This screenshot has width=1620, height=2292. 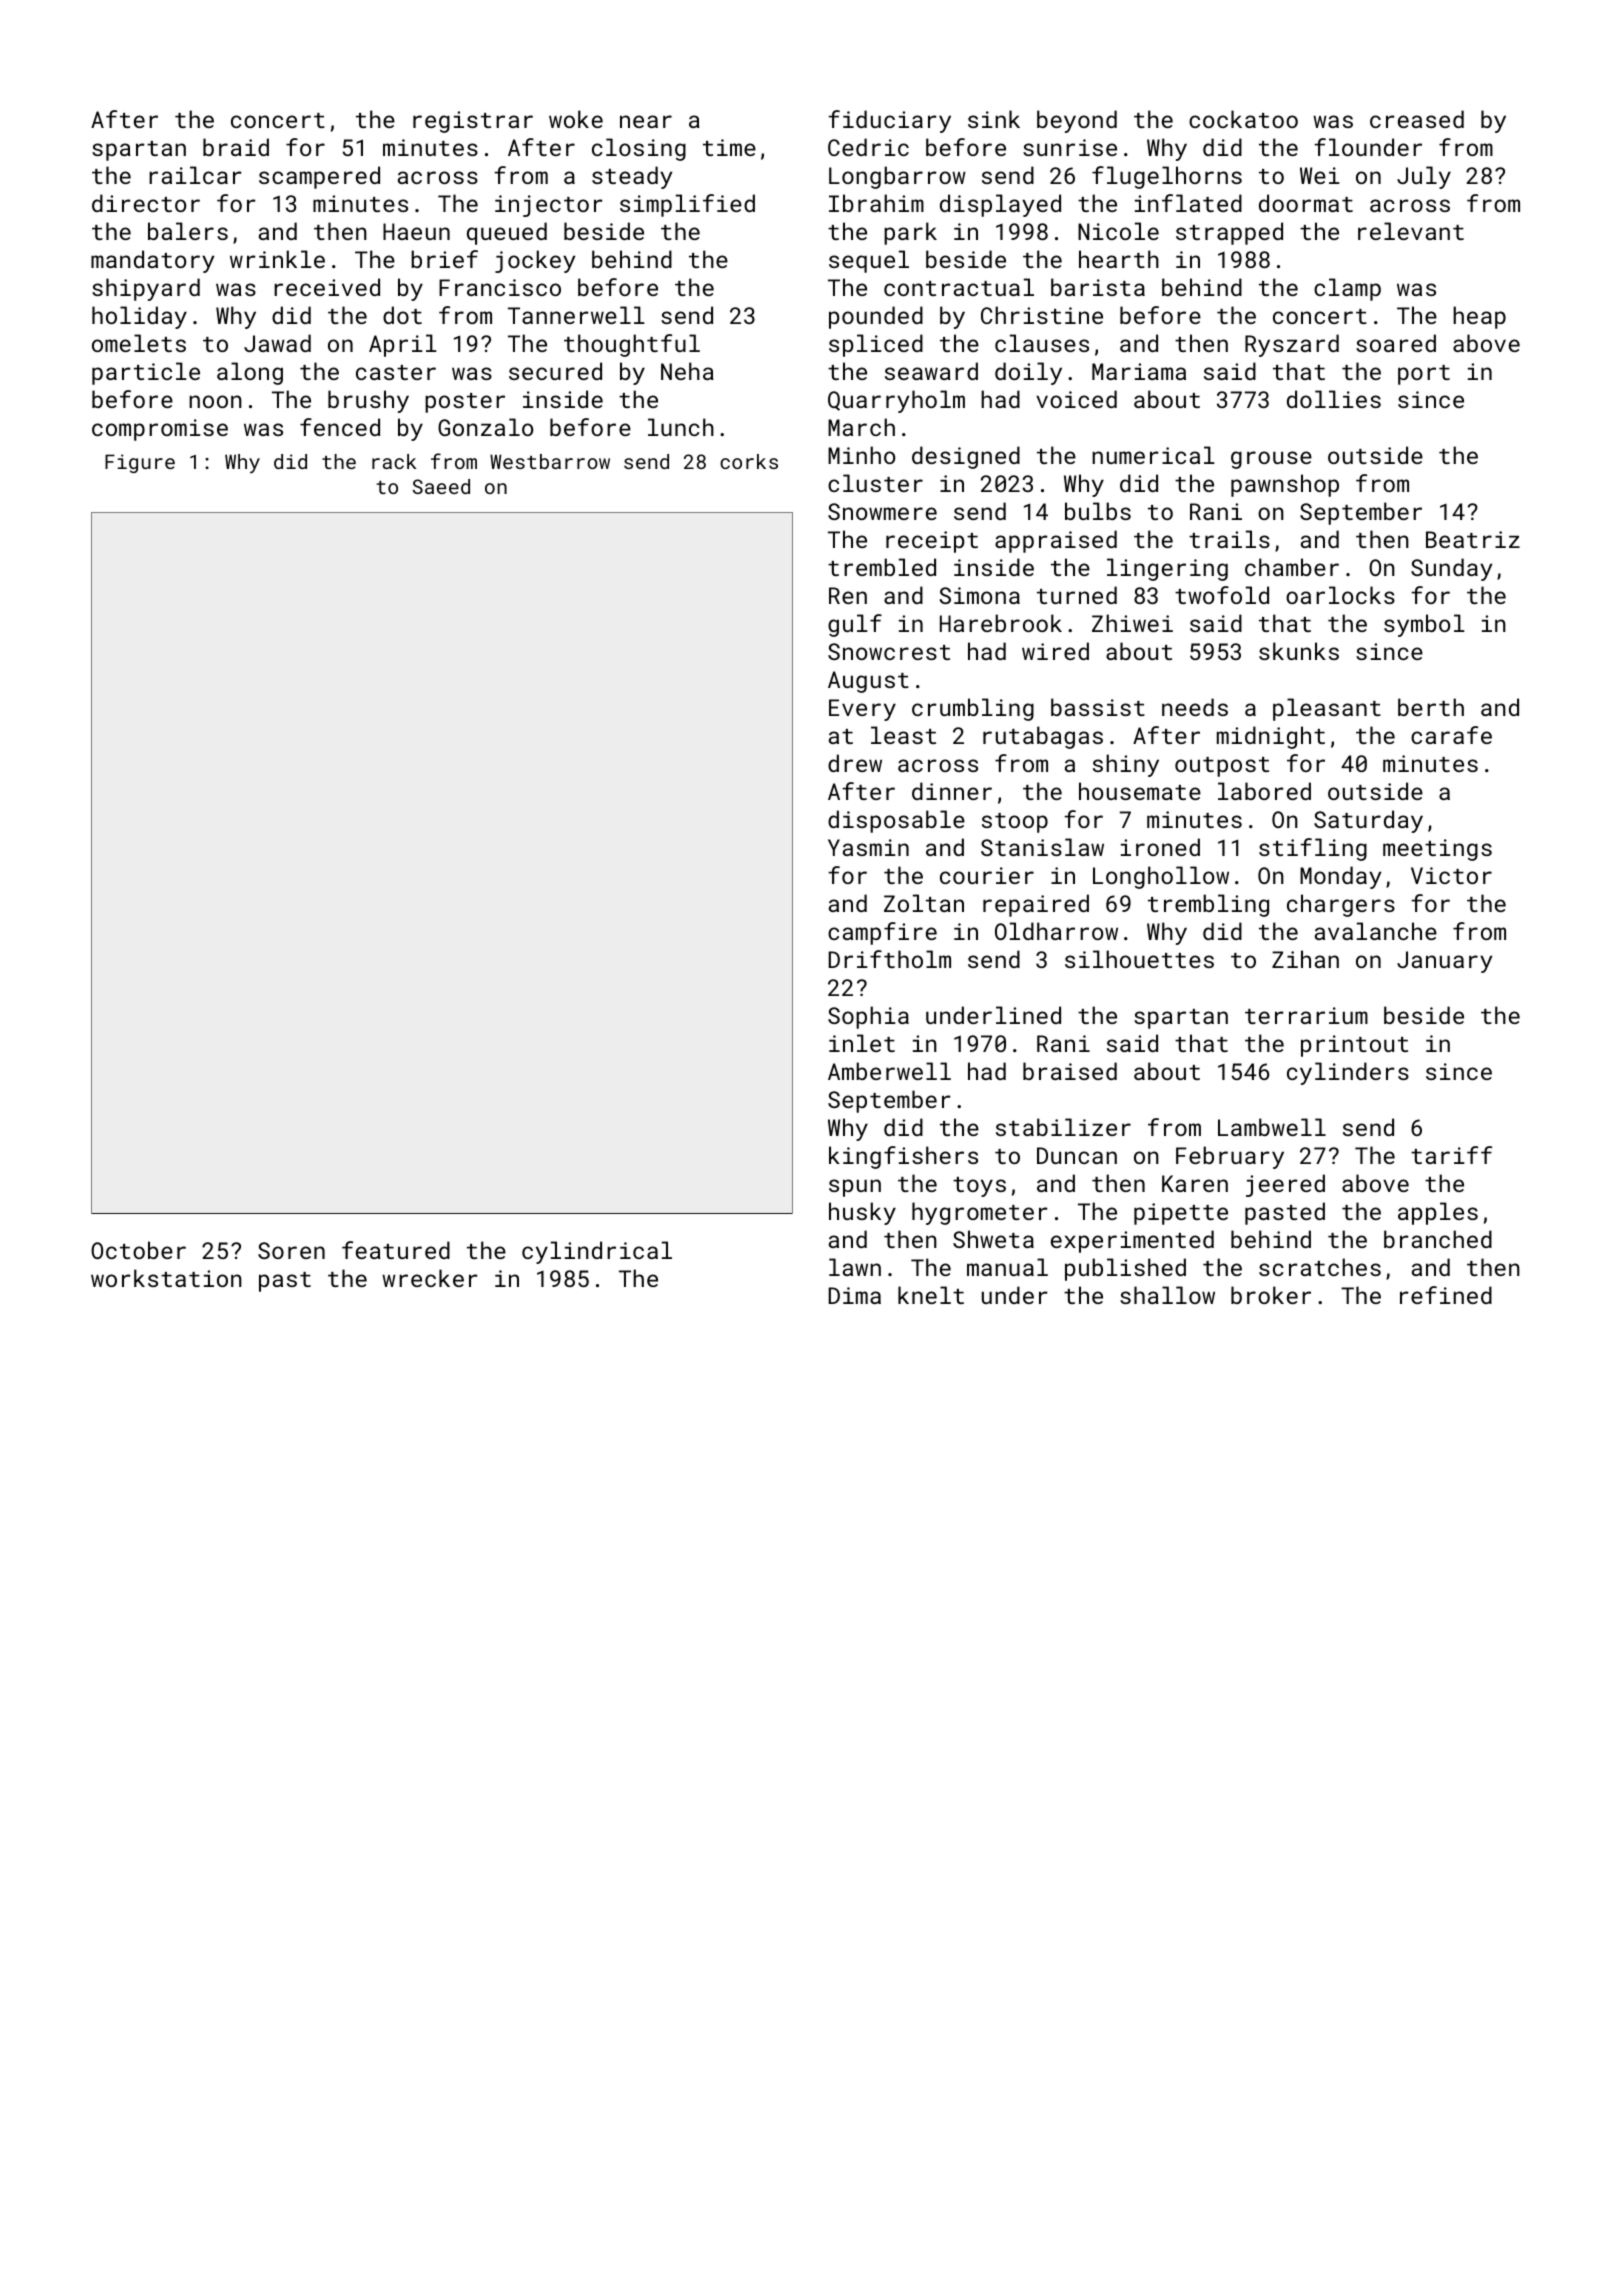 I want to click on registrar, so click(x=473, y=122).
